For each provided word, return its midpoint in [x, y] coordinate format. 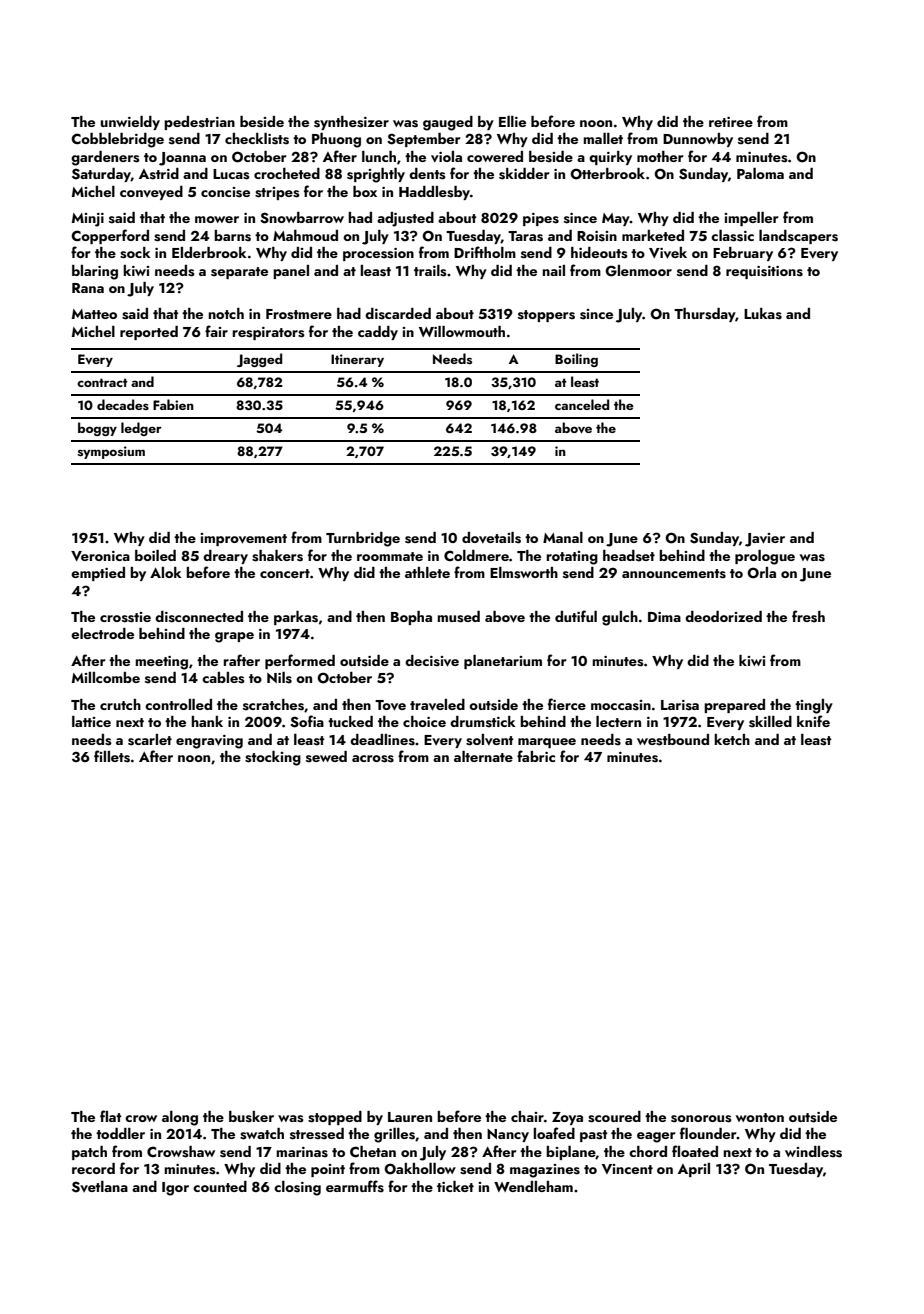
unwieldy [130, 123]
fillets [112, 756]
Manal [563, 537]
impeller [751, 219]
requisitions [764, 272]
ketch [732, 739]
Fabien [173, 404]
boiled [155, 555]
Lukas [763, 314]
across [373, 759]
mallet [603, 138]
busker [251, 1117]
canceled [582, 404]
